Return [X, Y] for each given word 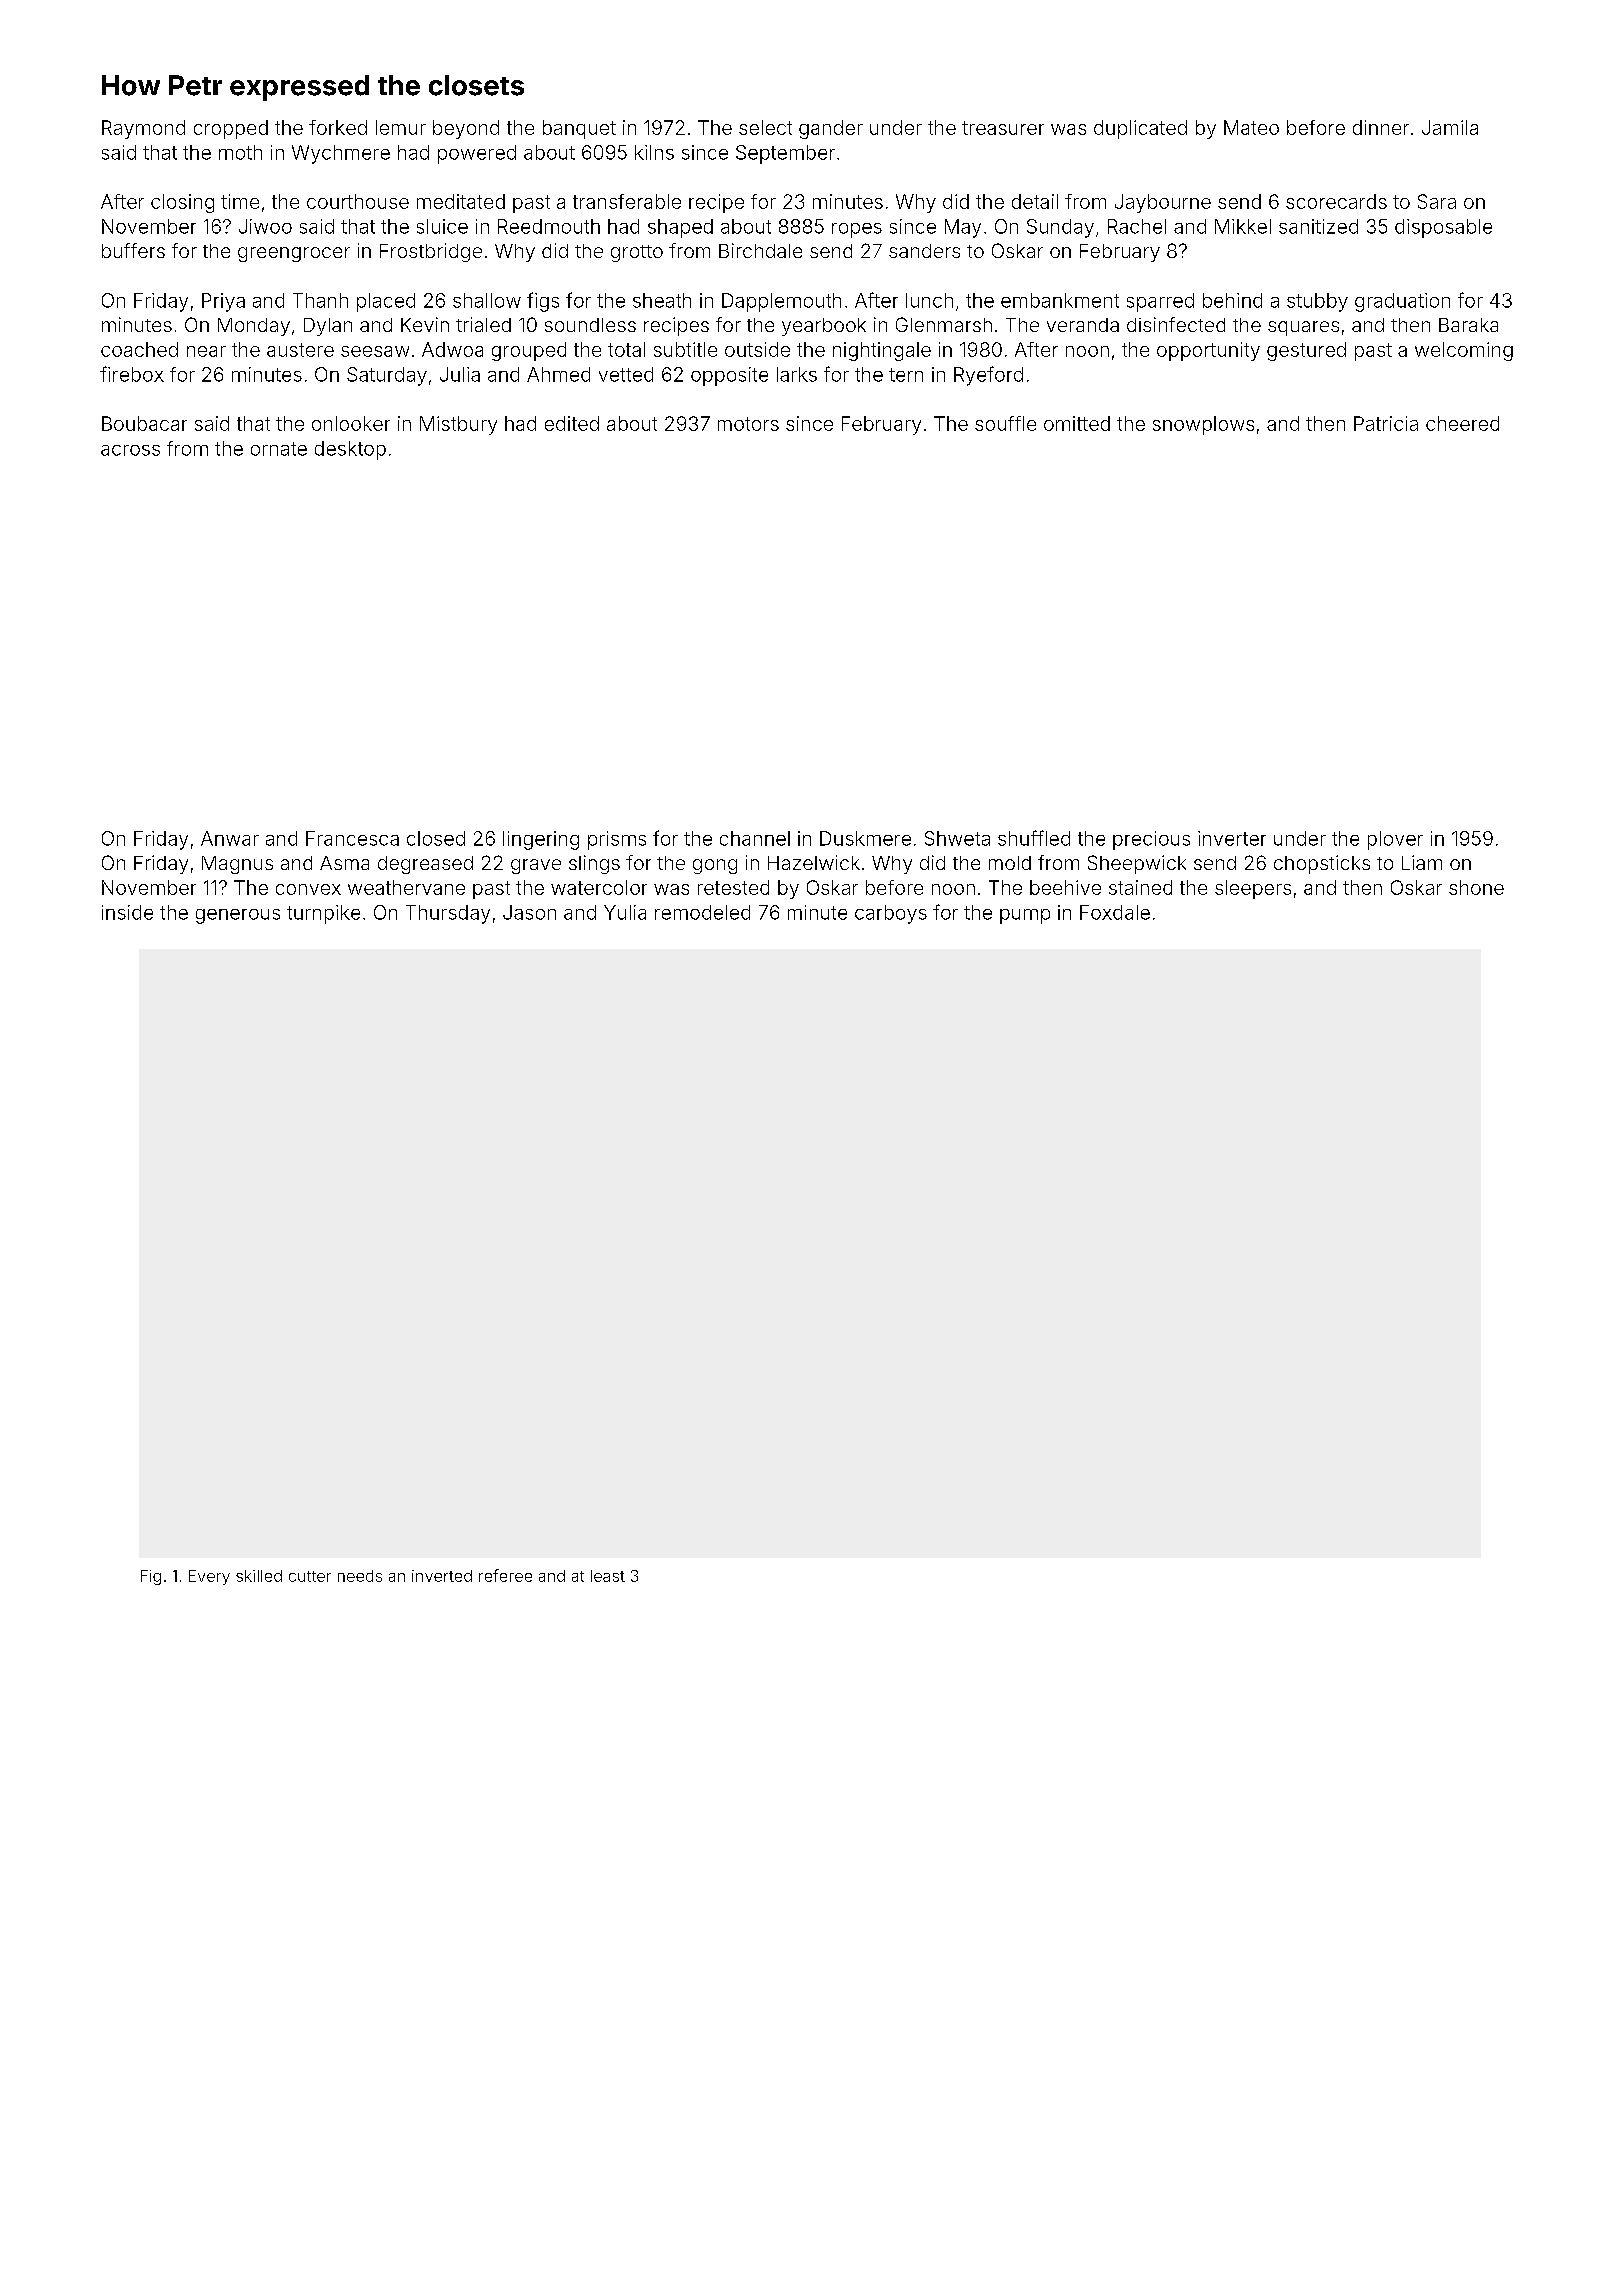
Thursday [448, 914]
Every [209, 1577]
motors [748, 424]
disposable [1443, 228]
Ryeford [988, 376]
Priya [223, 302]
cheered [1462, 423]
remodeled [702, 912]
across [130, 450]
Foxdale [1115, 912]
